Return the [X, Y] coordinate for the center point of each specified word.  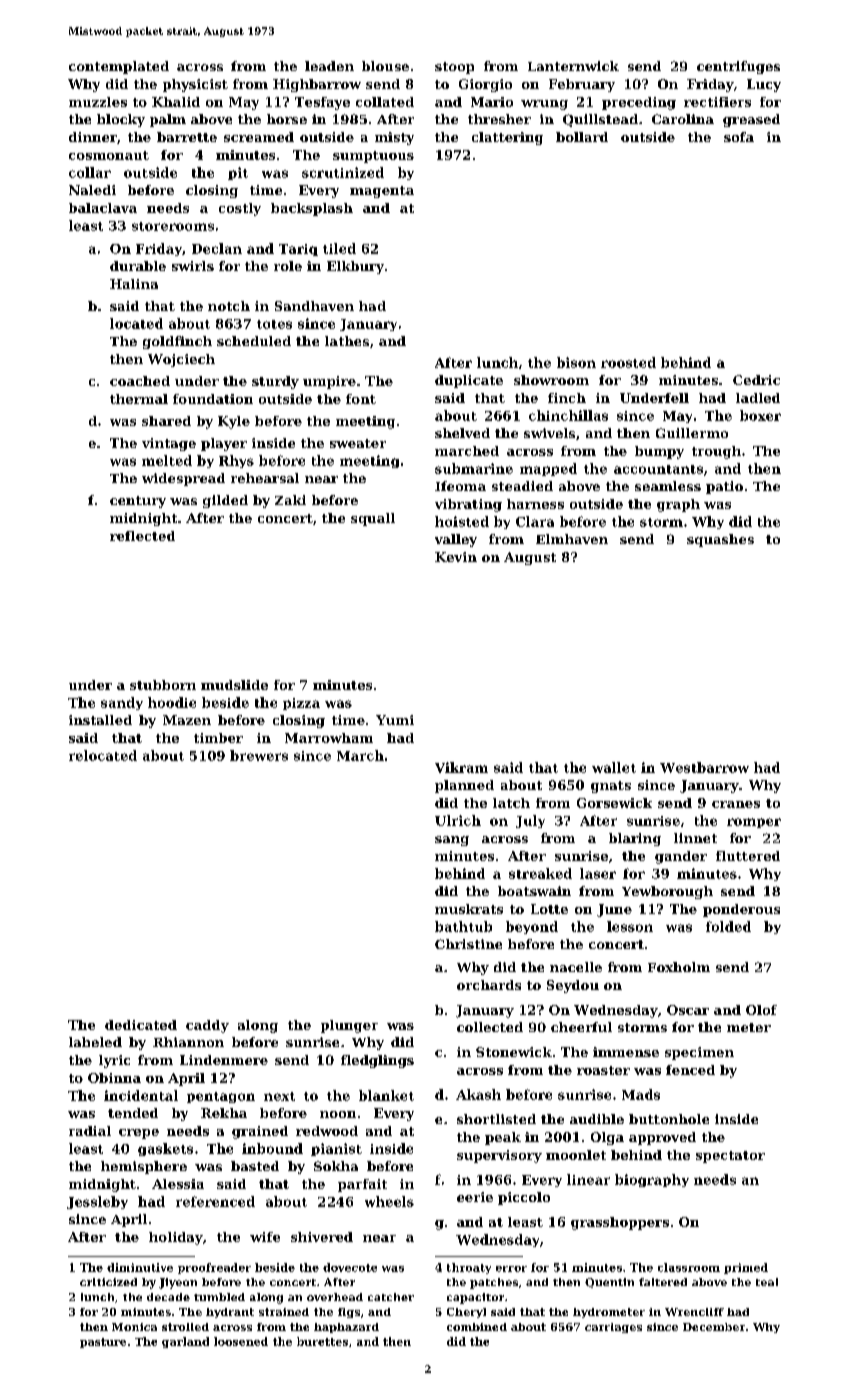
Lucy [764, 85]
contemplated [119, 67]
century [138, 502]
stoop [454, 68]
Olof [761, 1010]
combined [477, 1327]
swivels [549, 433]
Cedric [756, 380]
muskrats [469, 909]
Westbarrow [704, 767]
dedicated [141, 1025]
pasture [103, 1343]
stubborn [163, 685]
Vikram [461, 767]
